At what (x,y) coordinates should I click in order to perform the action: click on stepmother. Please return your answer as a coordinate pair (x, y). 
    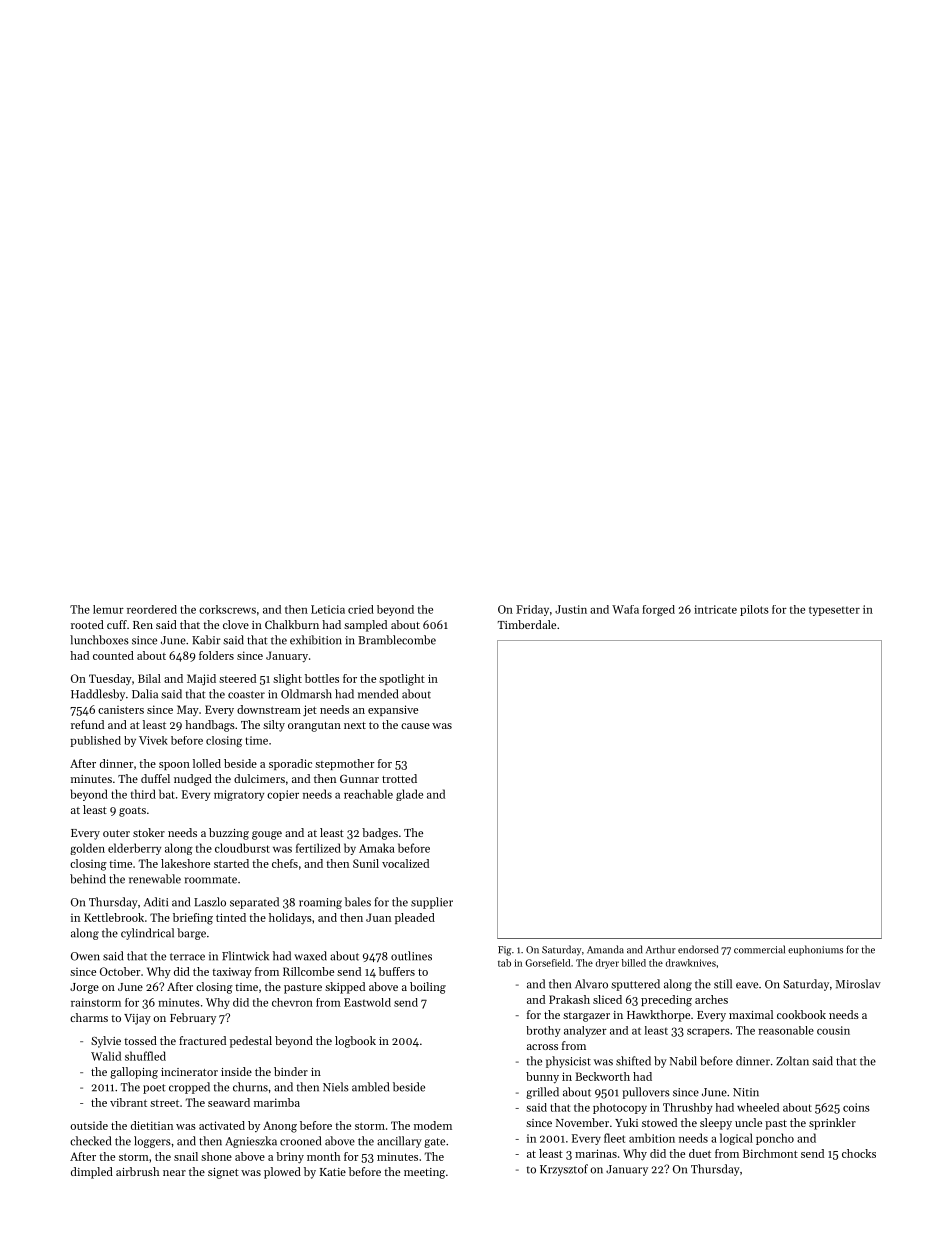
    Looking at the image, I should click on (345, 764).
